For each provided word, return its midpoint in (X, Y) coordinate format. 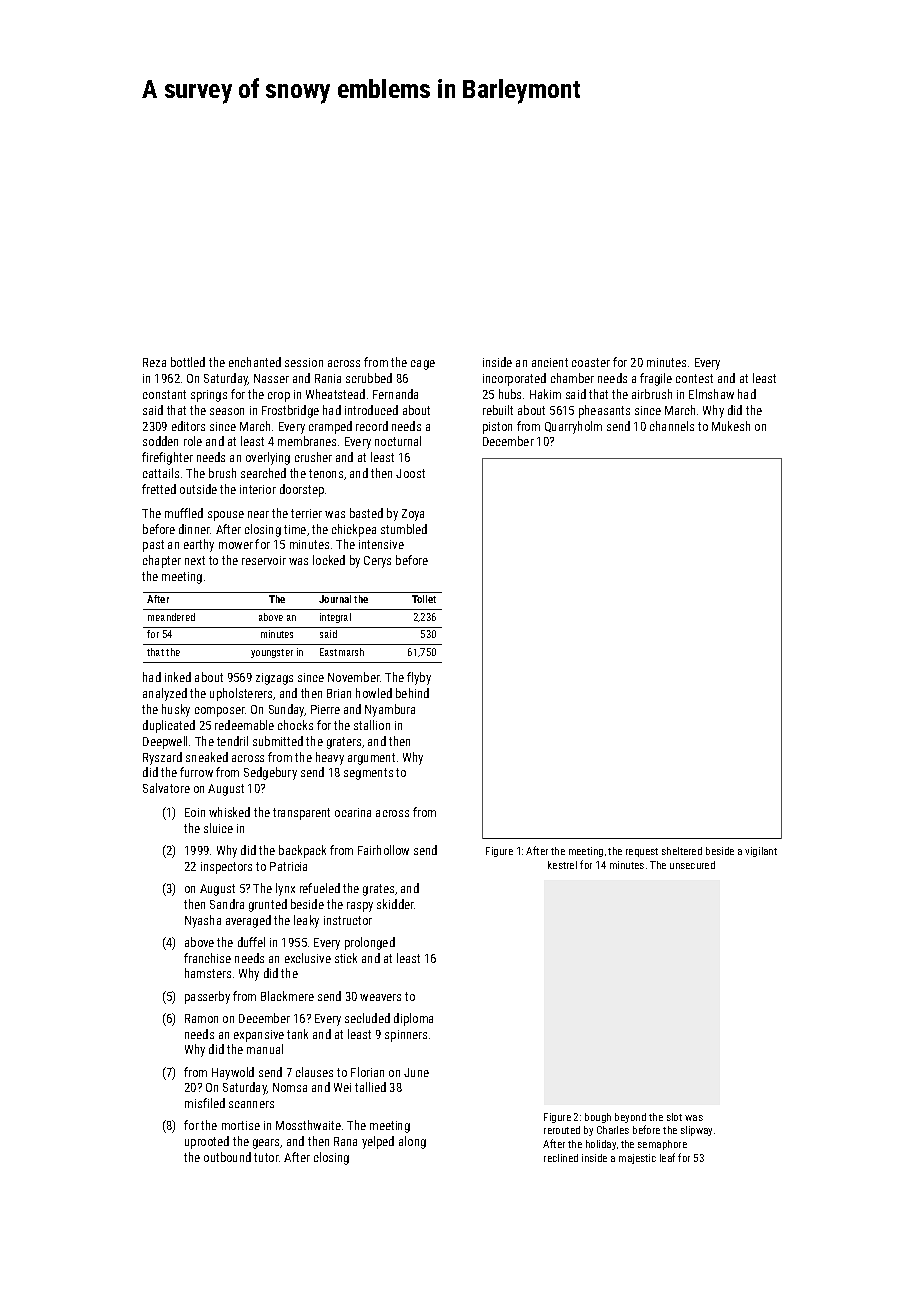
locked (329, 560)
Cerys (377, 562)
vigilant (761, 852)
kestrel (562, 865)
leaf (667, 1157)
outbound (227, 1157)
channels (672, 426)
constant (164, 394)
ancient (550, 362)
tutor (266, 1157)
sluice (218, 828)
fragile (656, 379)
